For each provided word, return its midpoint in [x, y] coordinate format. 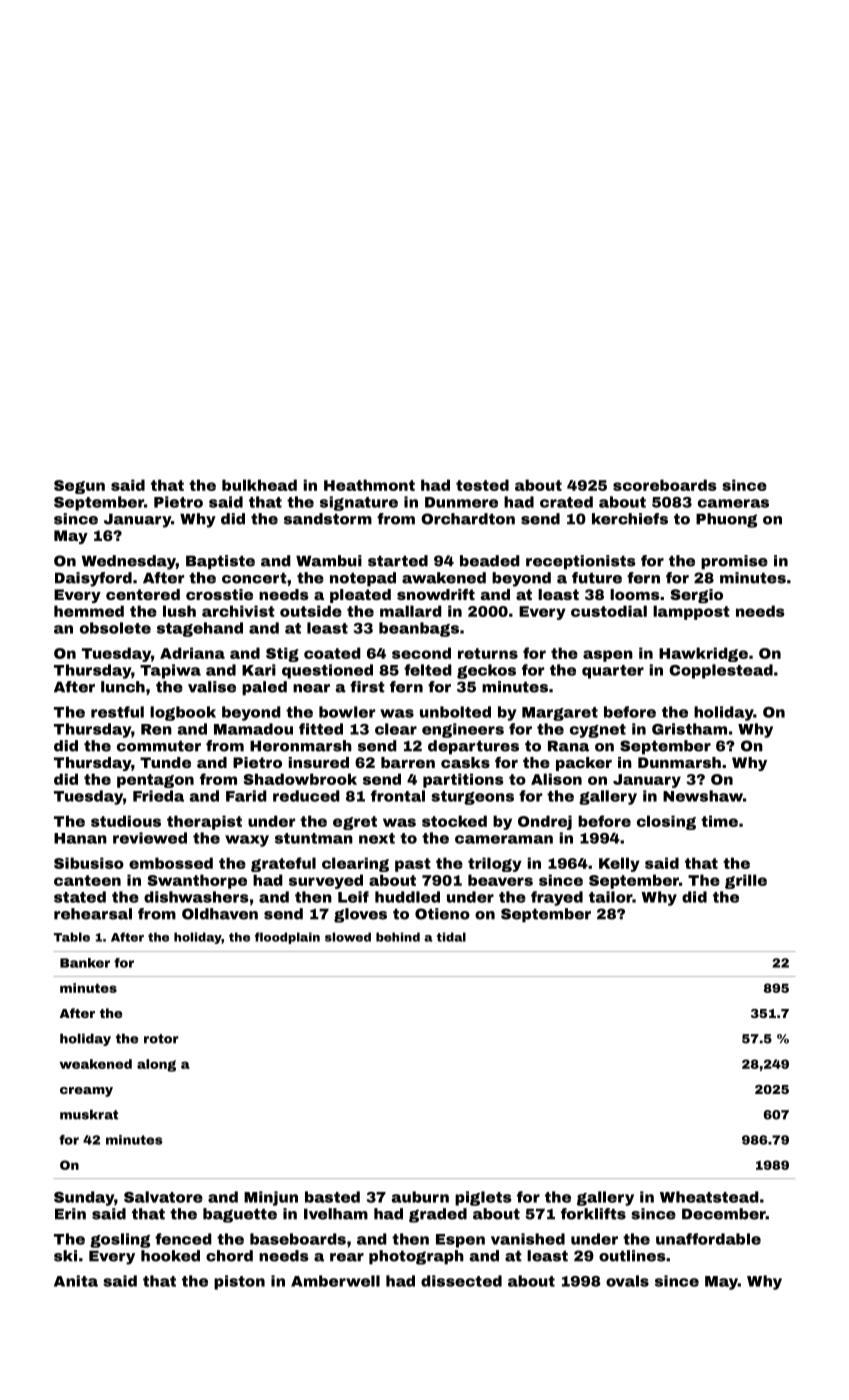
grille [746, 881]
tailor [610, 897]
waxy [247, 841]
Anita [76, 1281]
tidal [451, 937]
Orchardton [468, 519]
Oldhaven [220, 914]
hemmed [89, 611]
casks [465, 762]
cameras [733, 503]
